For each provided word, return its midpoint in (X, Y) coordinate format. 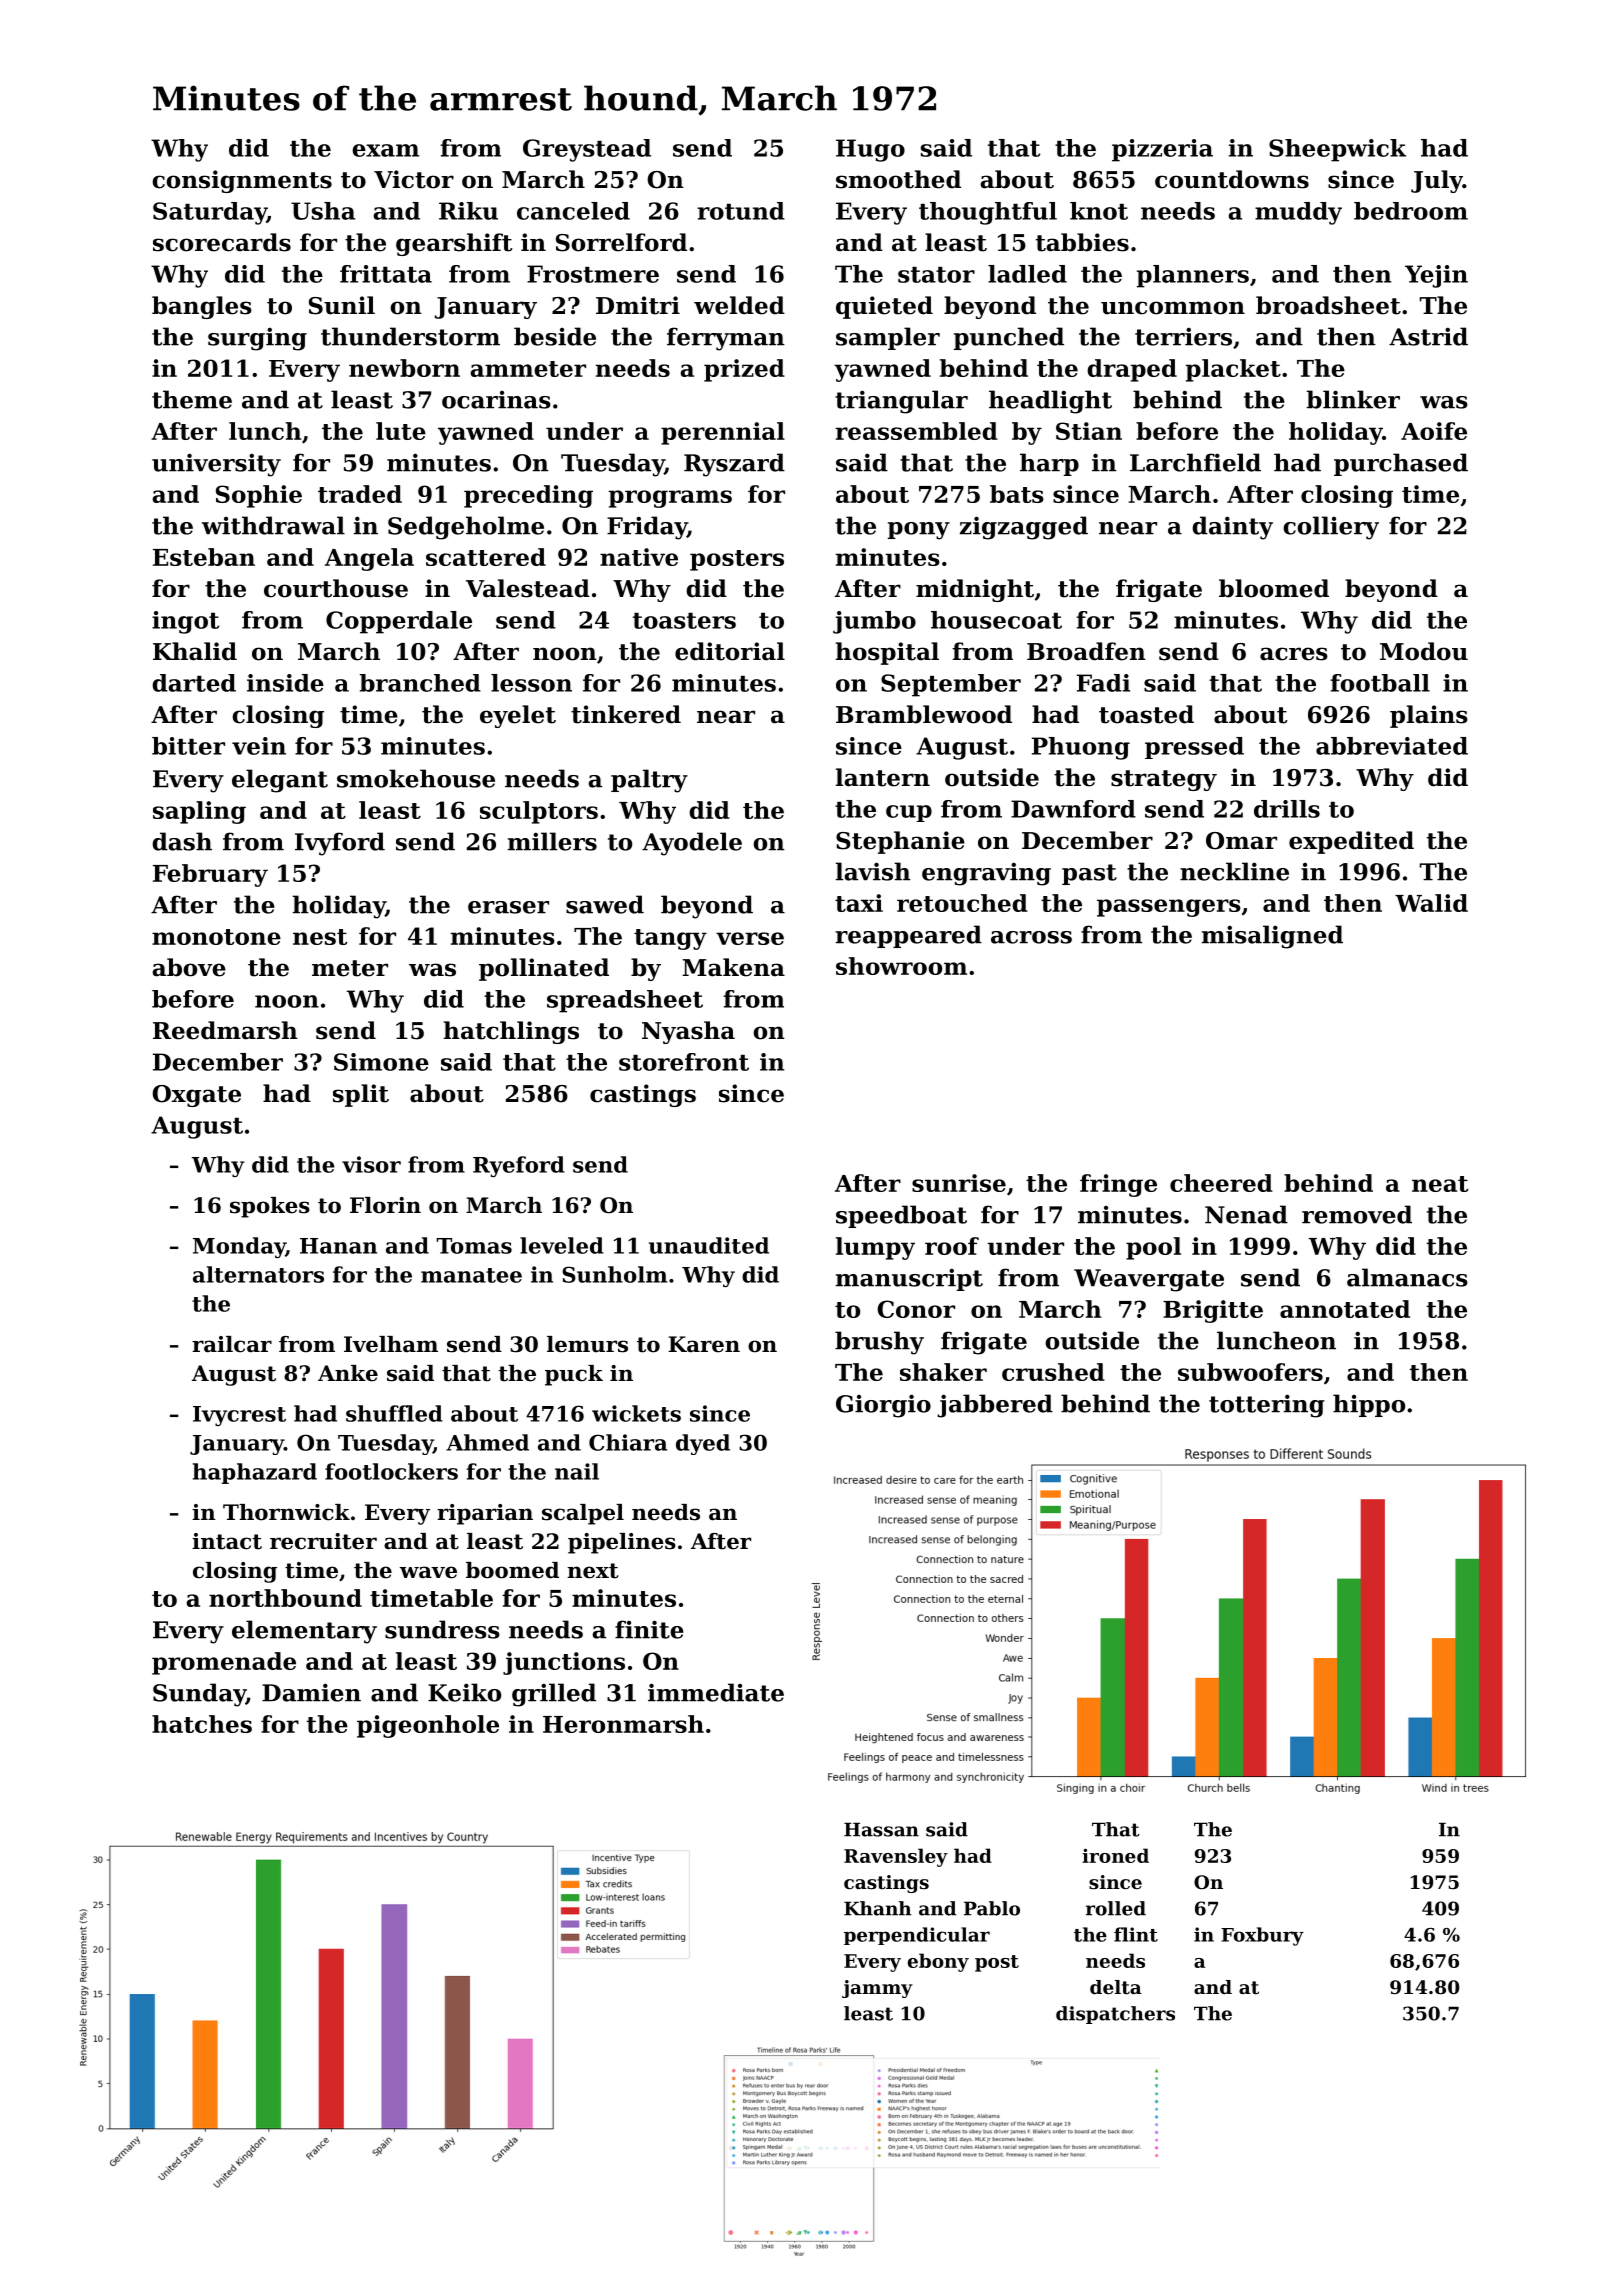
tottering (1267, 1406)
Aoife (1434, 431)
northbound (285, 1598)
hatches (202, 1724)
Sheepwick (1337, 150)
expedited (1351, 842)
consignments (242, 181)
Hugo (870, 150)
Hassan (881, 1829)
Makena (733, 967)
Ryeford (519, 1166)
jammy (877, 1989)
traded (360, 494)
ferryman (726, 339)
